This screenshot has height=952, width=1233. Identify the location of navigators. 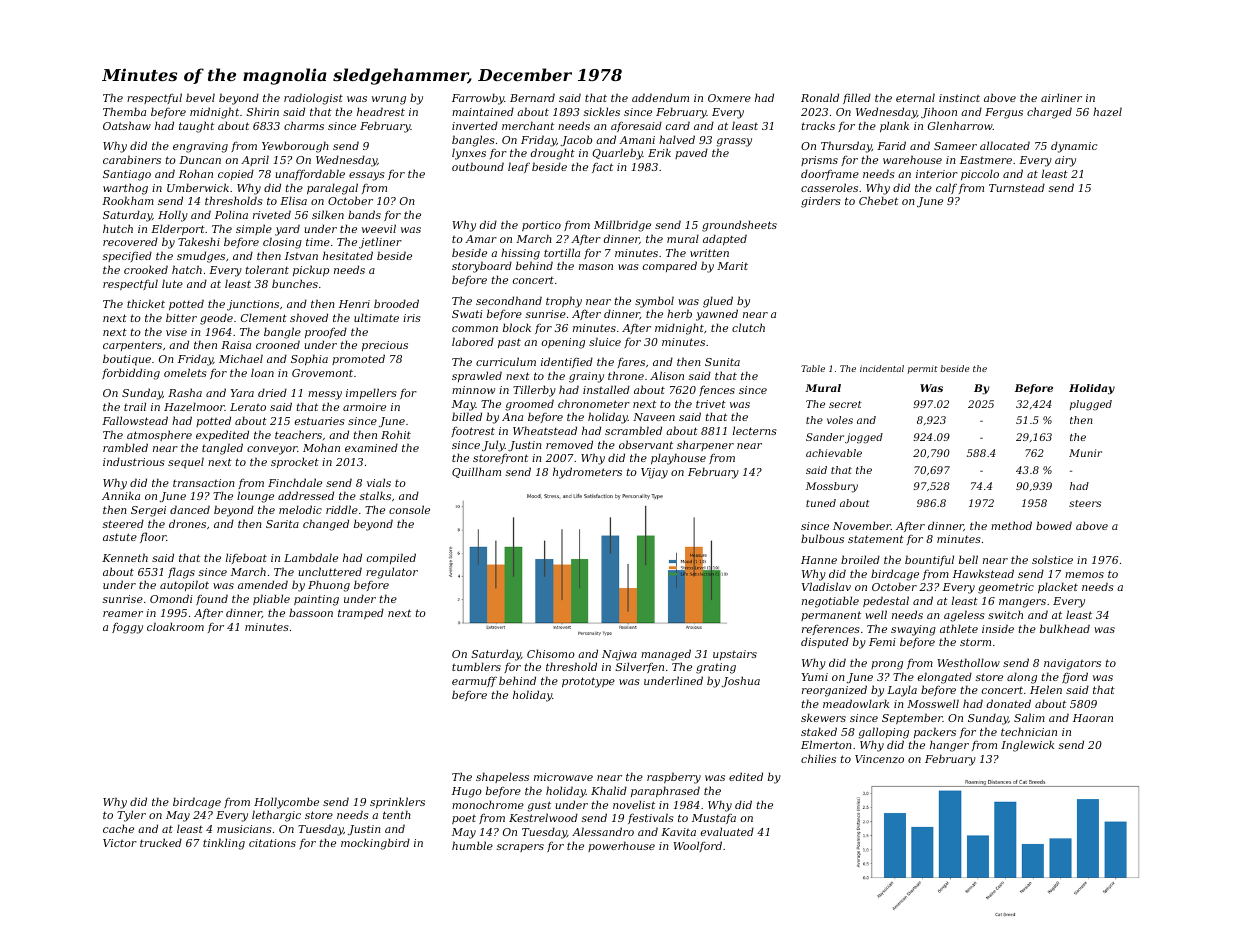
(1072, 664).
